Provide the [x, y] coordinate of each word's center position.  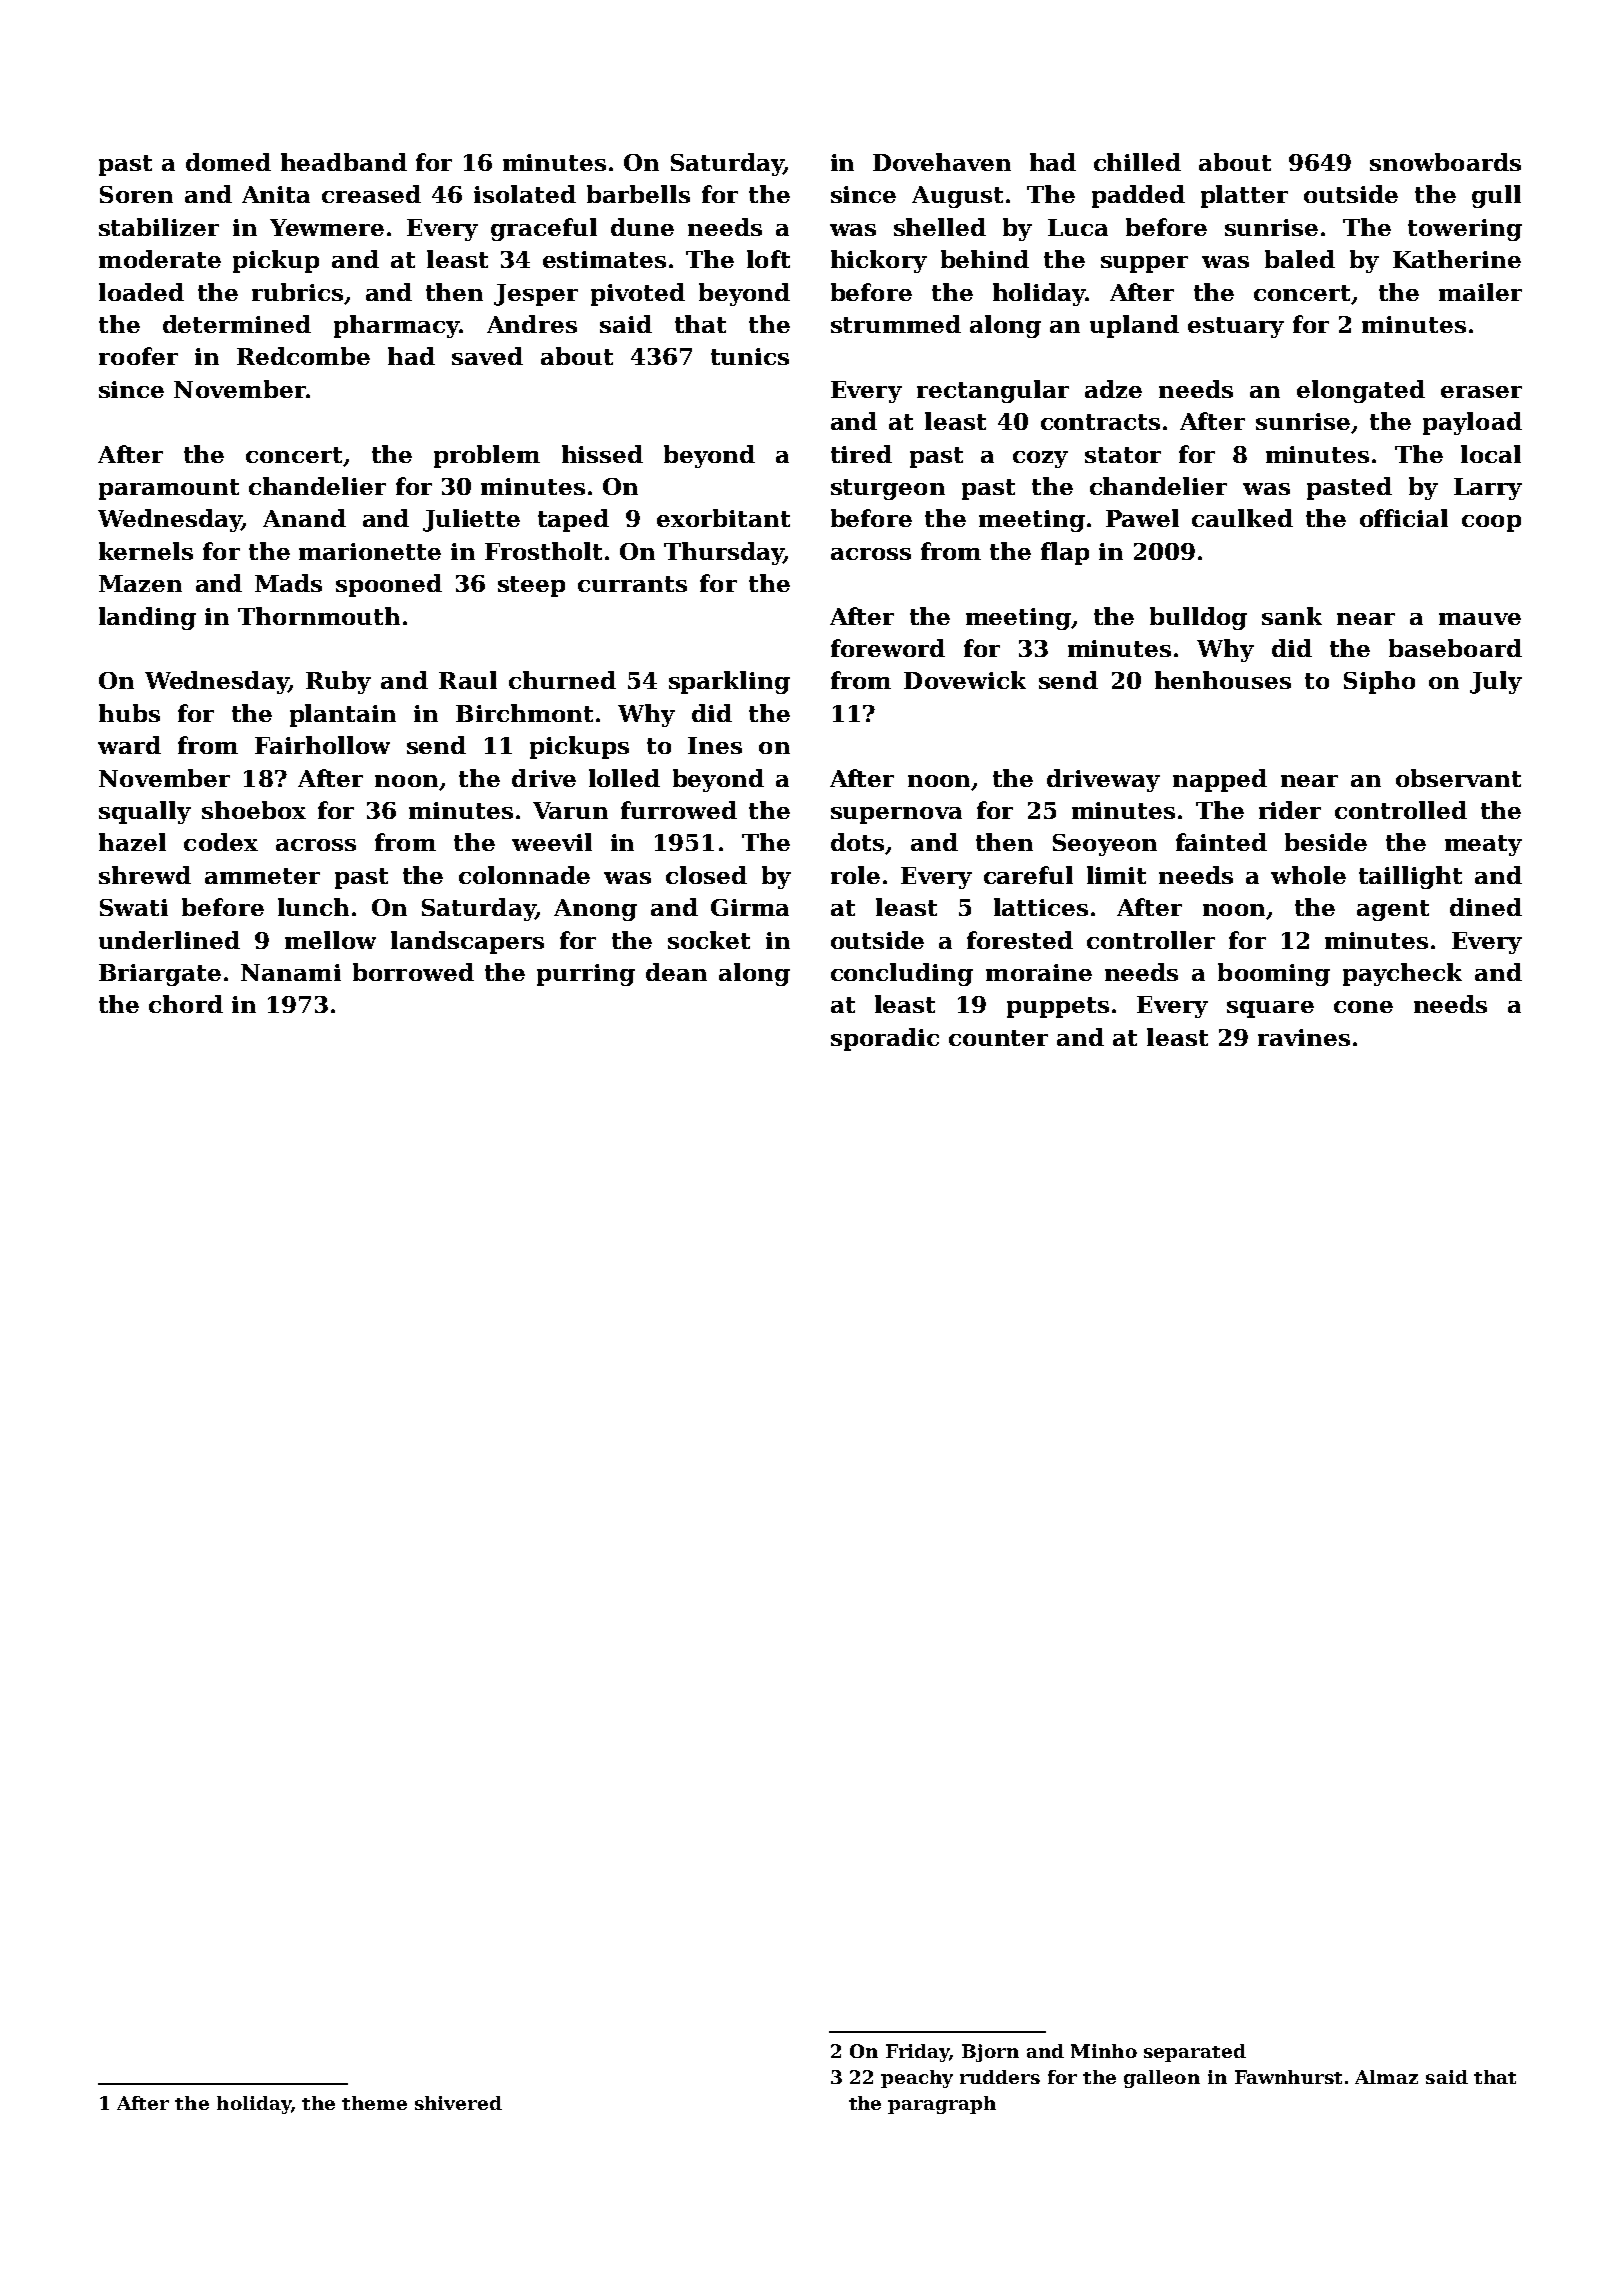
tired [861, 454]
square [1270, 1009]
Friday [918, 2053]
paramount [169, 489]
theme [374, 2103]
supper [1144, 264]
